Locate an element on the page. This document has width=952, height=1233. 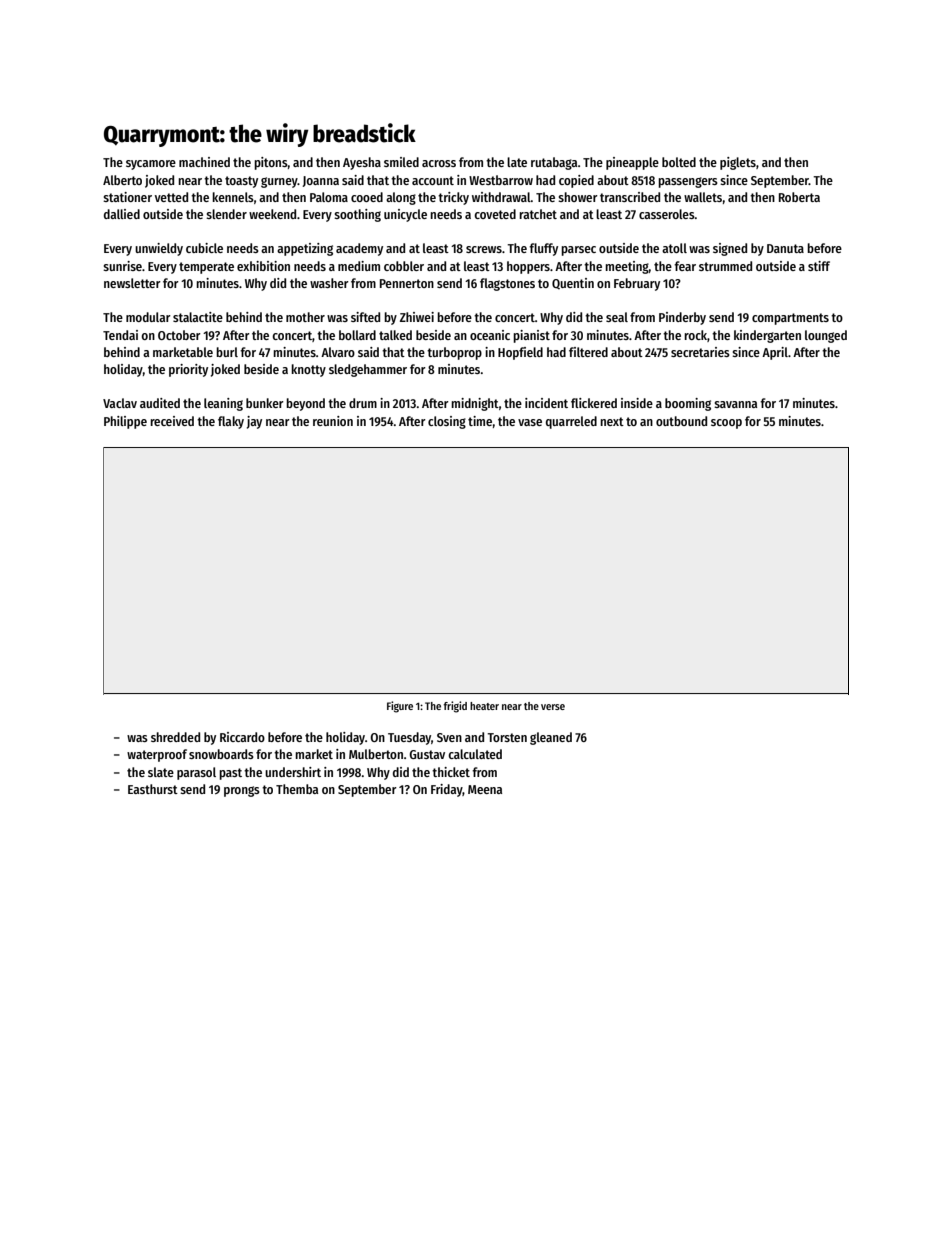
verse is located at coordinates (553, 707).
